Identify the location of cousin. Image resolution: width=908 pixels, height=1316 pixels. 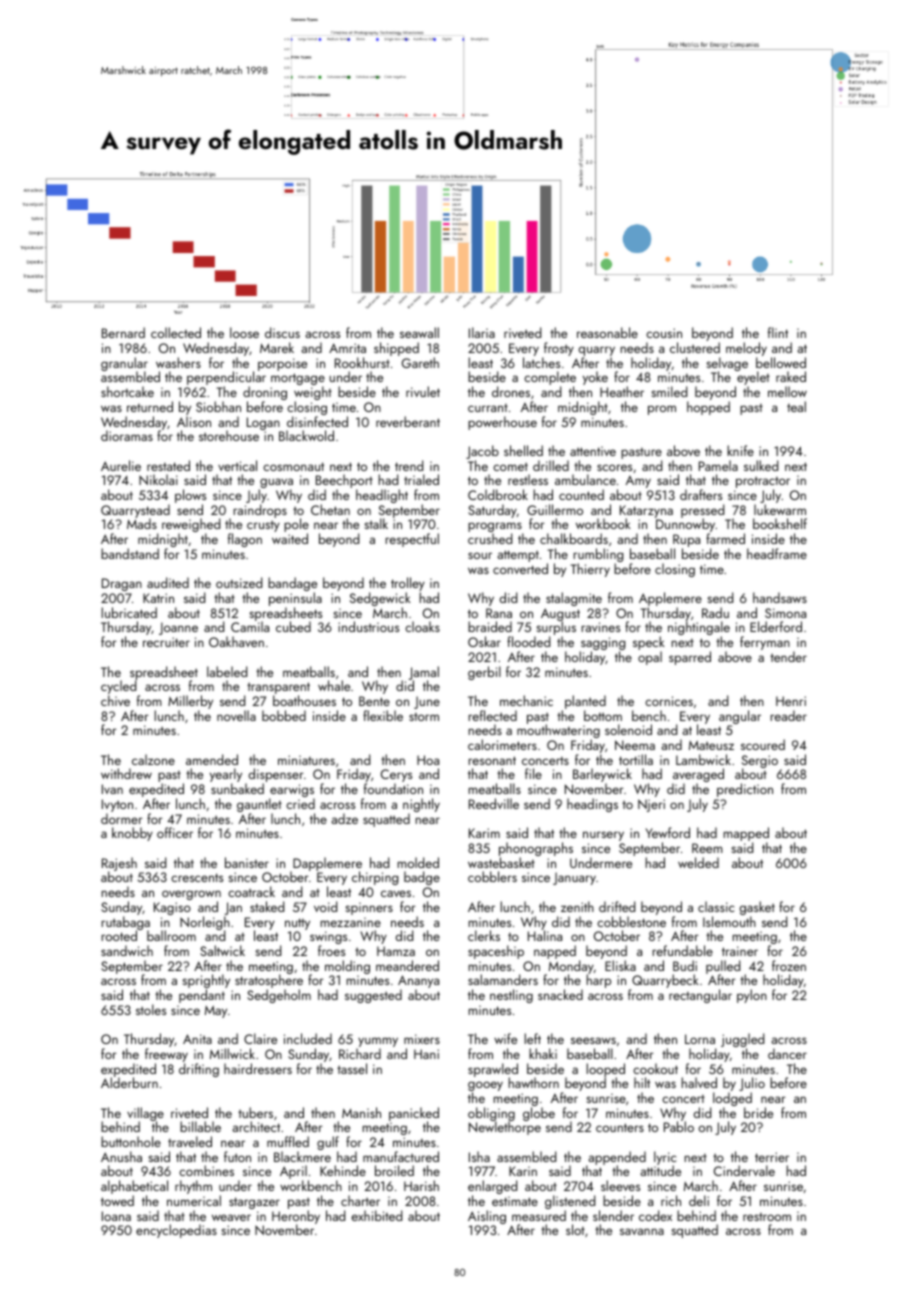
(664, 333).
